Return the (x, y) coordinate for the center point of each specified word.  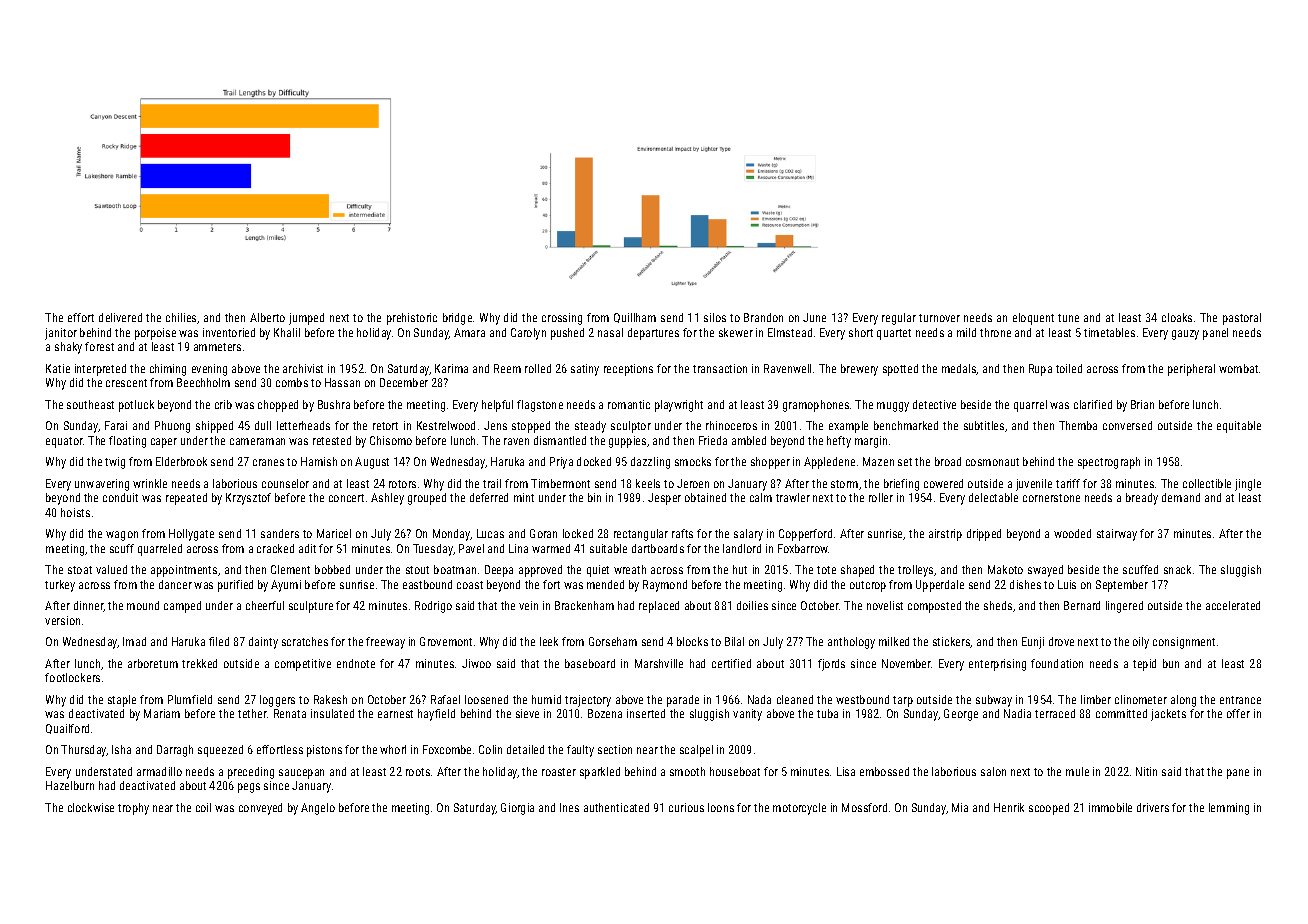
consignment (1184, 643)
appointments (184, 571)
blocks (692, 641)
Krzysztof (248, 499)
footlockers (72, 677)
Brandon (763, 317)
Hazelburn (70, 785)
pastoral (1242, 319)
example (848, 427)
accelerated (1233, 605)
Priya (561, 463)
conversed (1127, 425)
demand (1181, 497)
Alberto (267, 317)
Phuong (172, 427)
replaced (659, 607)
